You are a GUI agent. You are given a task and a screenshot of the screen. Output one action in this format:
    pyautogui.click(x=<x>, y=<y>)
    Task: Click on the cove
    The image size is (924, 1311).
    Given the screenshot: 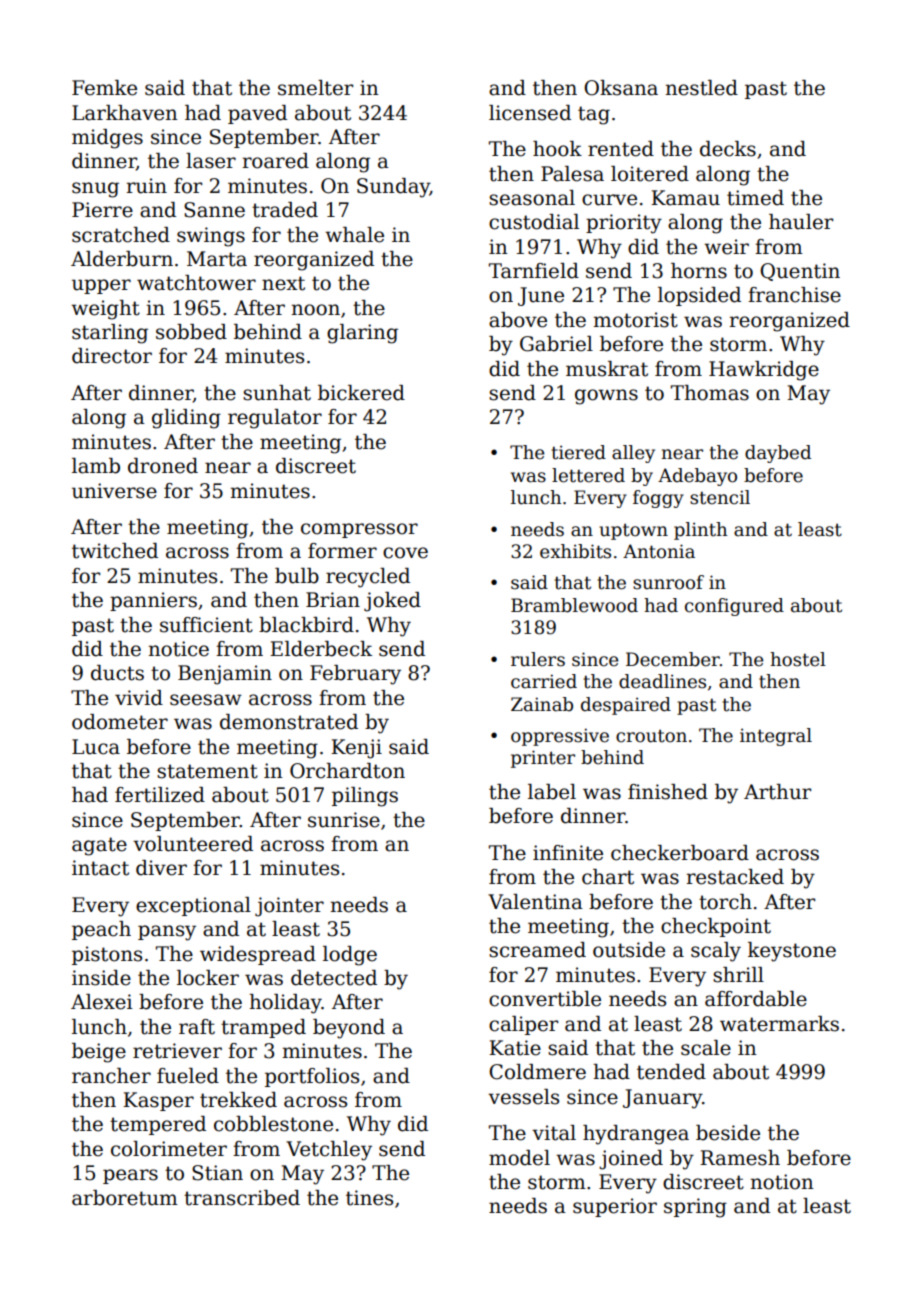 What is the action you would take?
    pyautogui.click(x=405, y=553)
